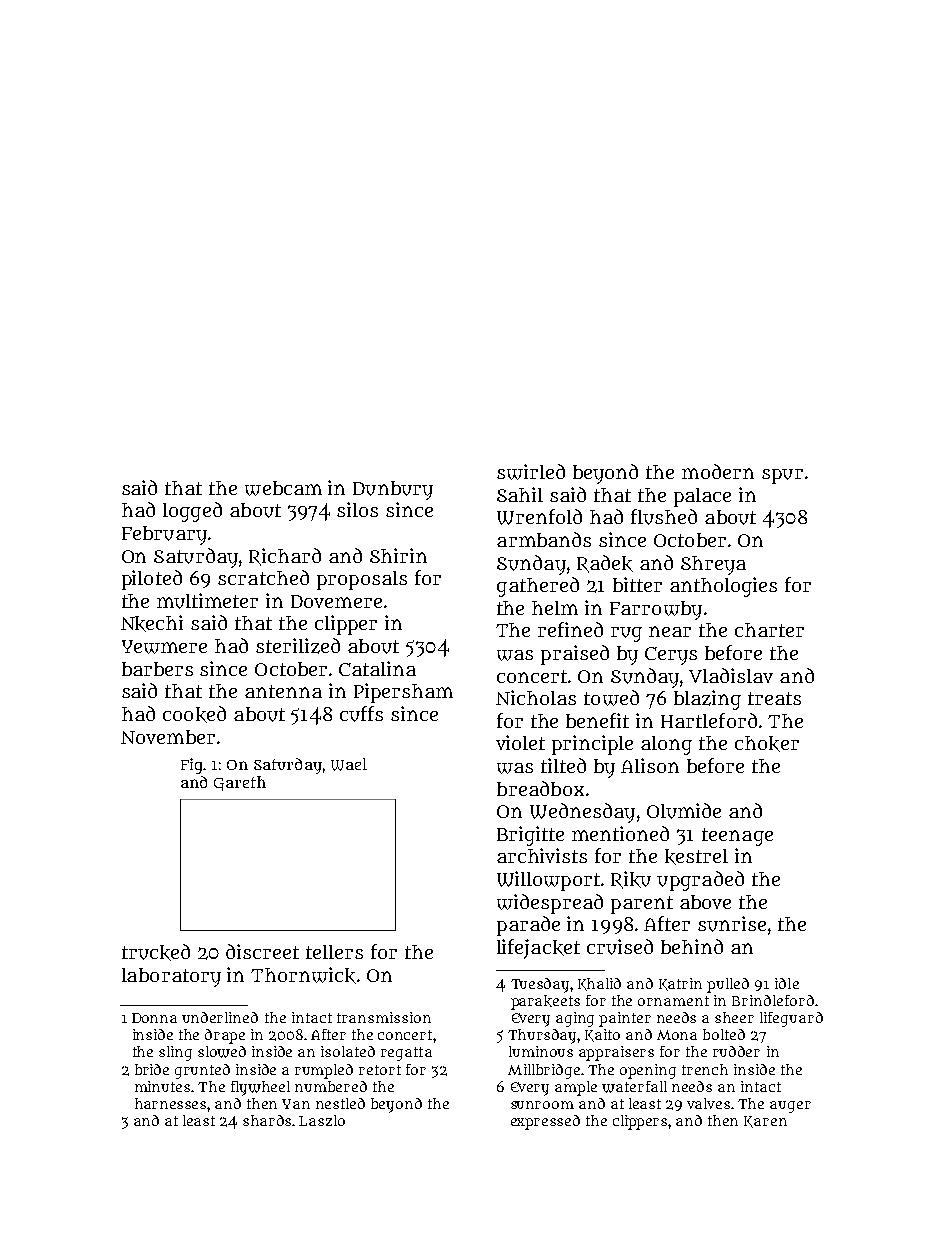  I want to click on Fig, so click(191, 766).
